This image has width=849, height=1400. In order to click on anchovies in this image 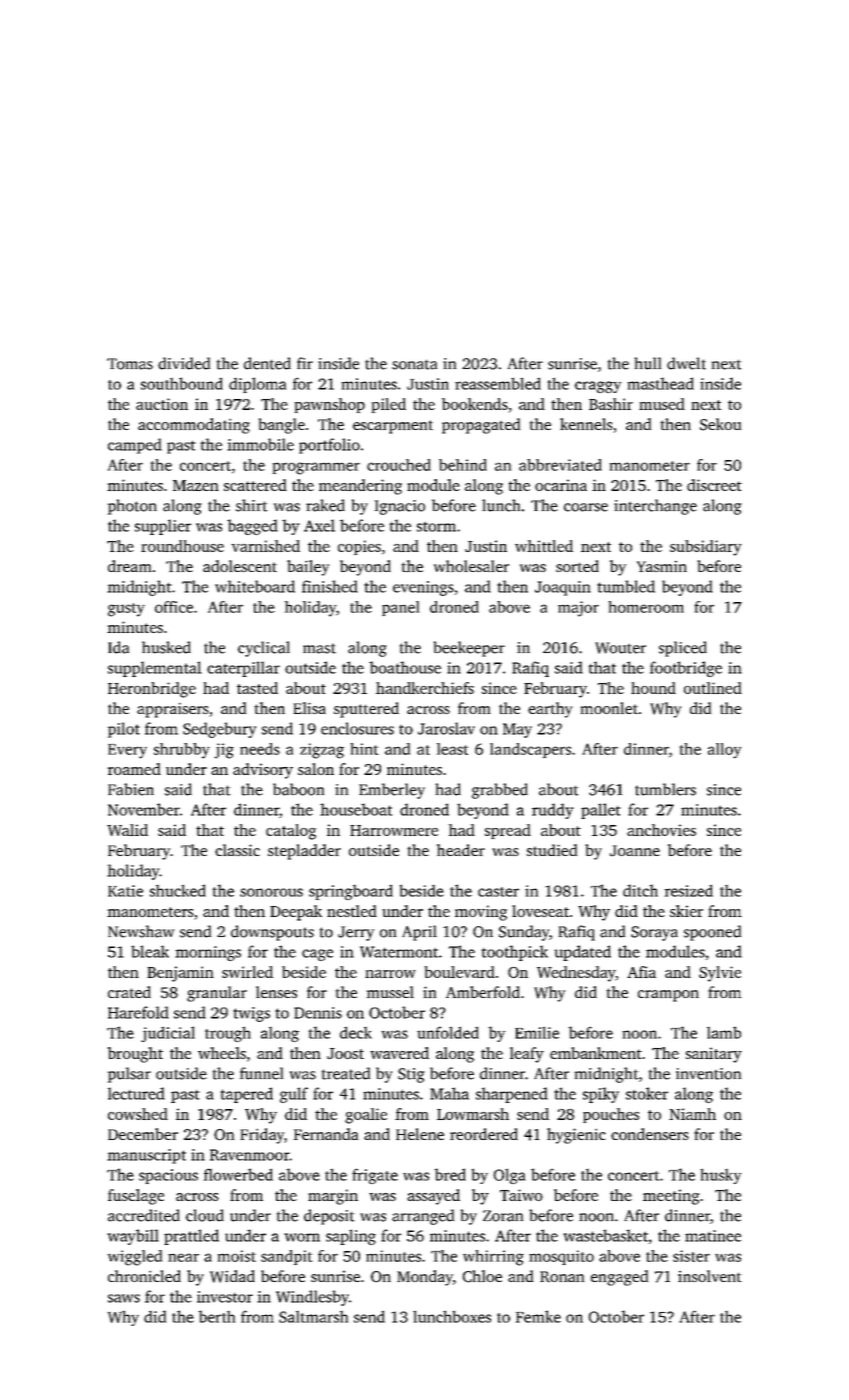, I will do `click(661, 830)`.
